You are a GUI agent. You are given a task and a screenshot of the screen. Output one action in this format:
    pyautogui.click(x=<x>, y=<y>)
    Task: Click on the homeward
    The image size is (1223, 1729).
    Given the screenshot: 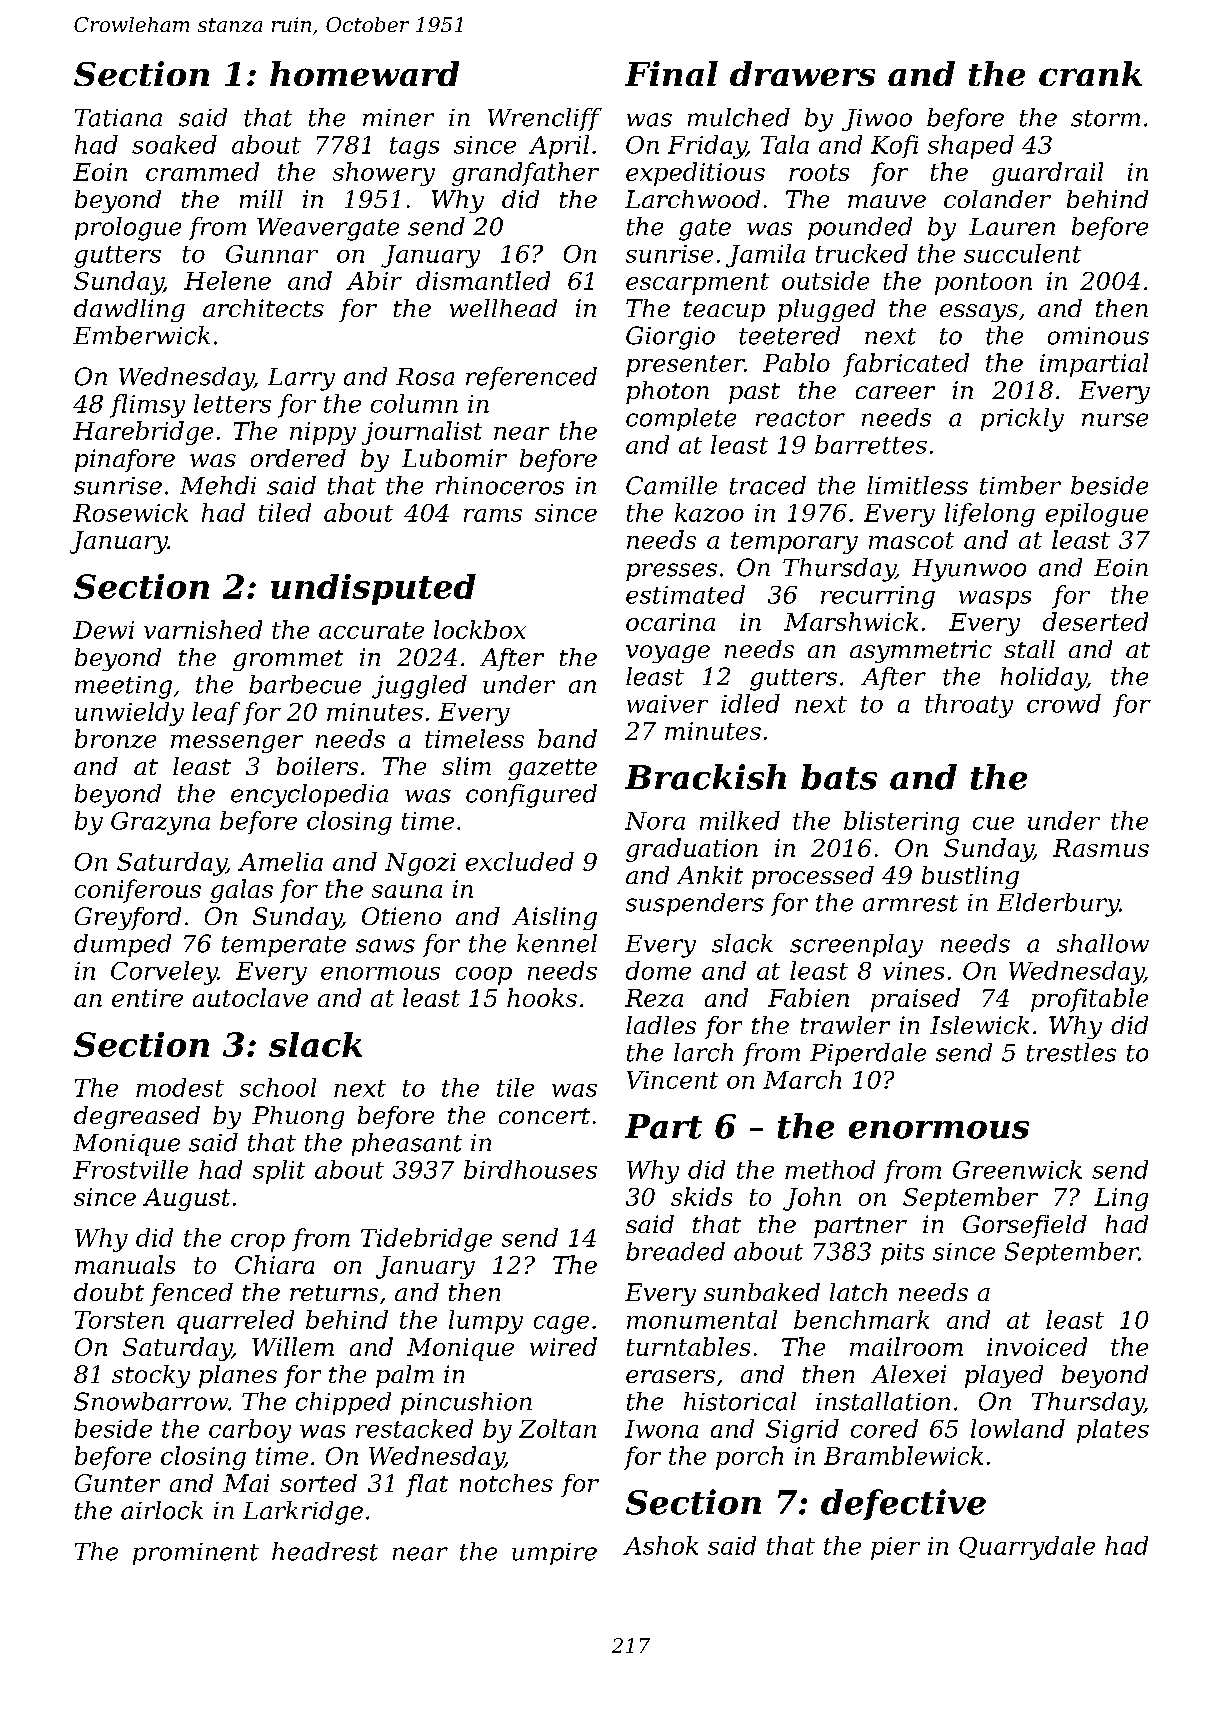 What is the action you would take?
    pyautogui.click(x=364, y=73)
